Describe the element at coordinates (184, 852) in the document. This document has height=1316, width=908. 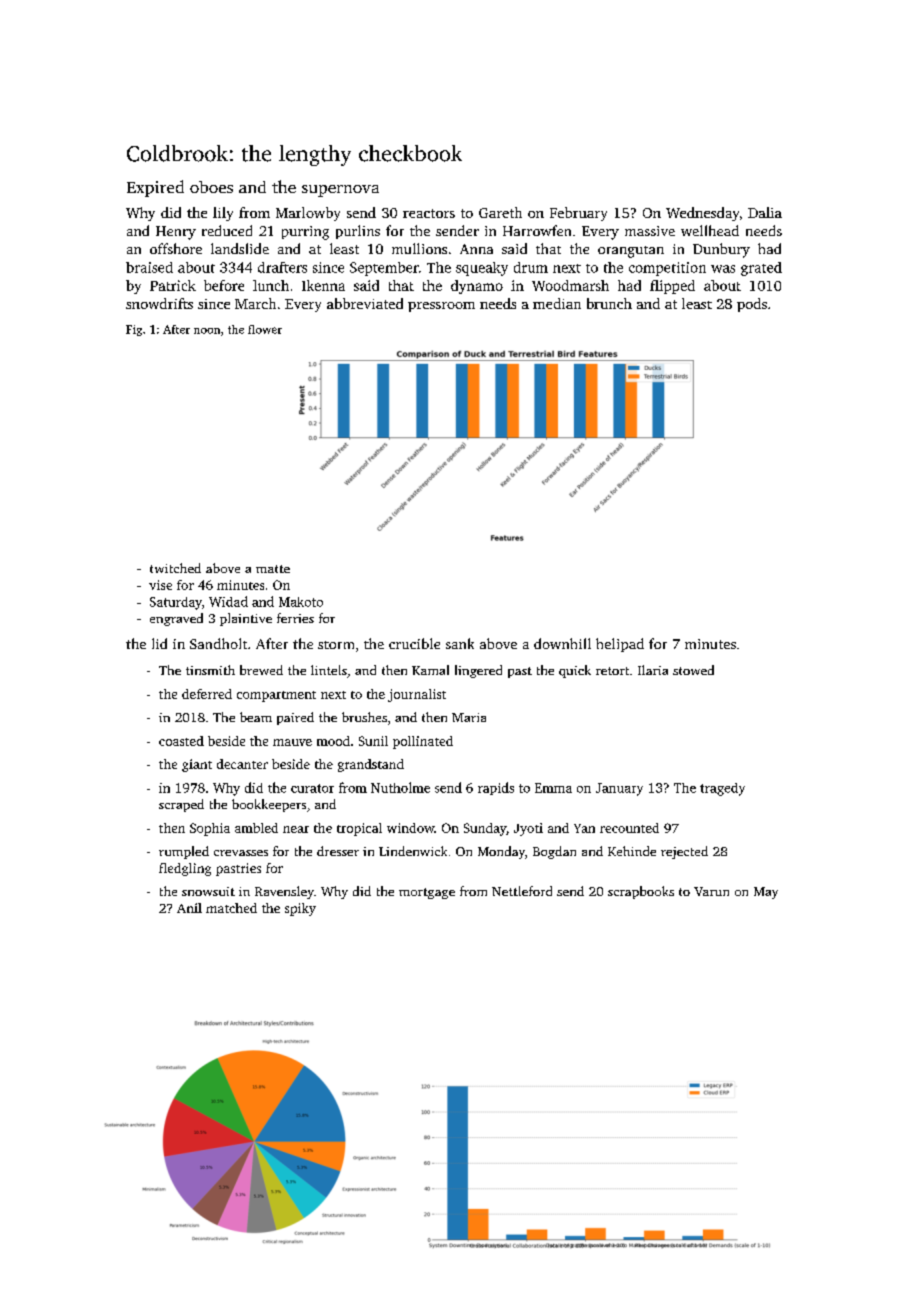
I see `rumpled` at that location.
